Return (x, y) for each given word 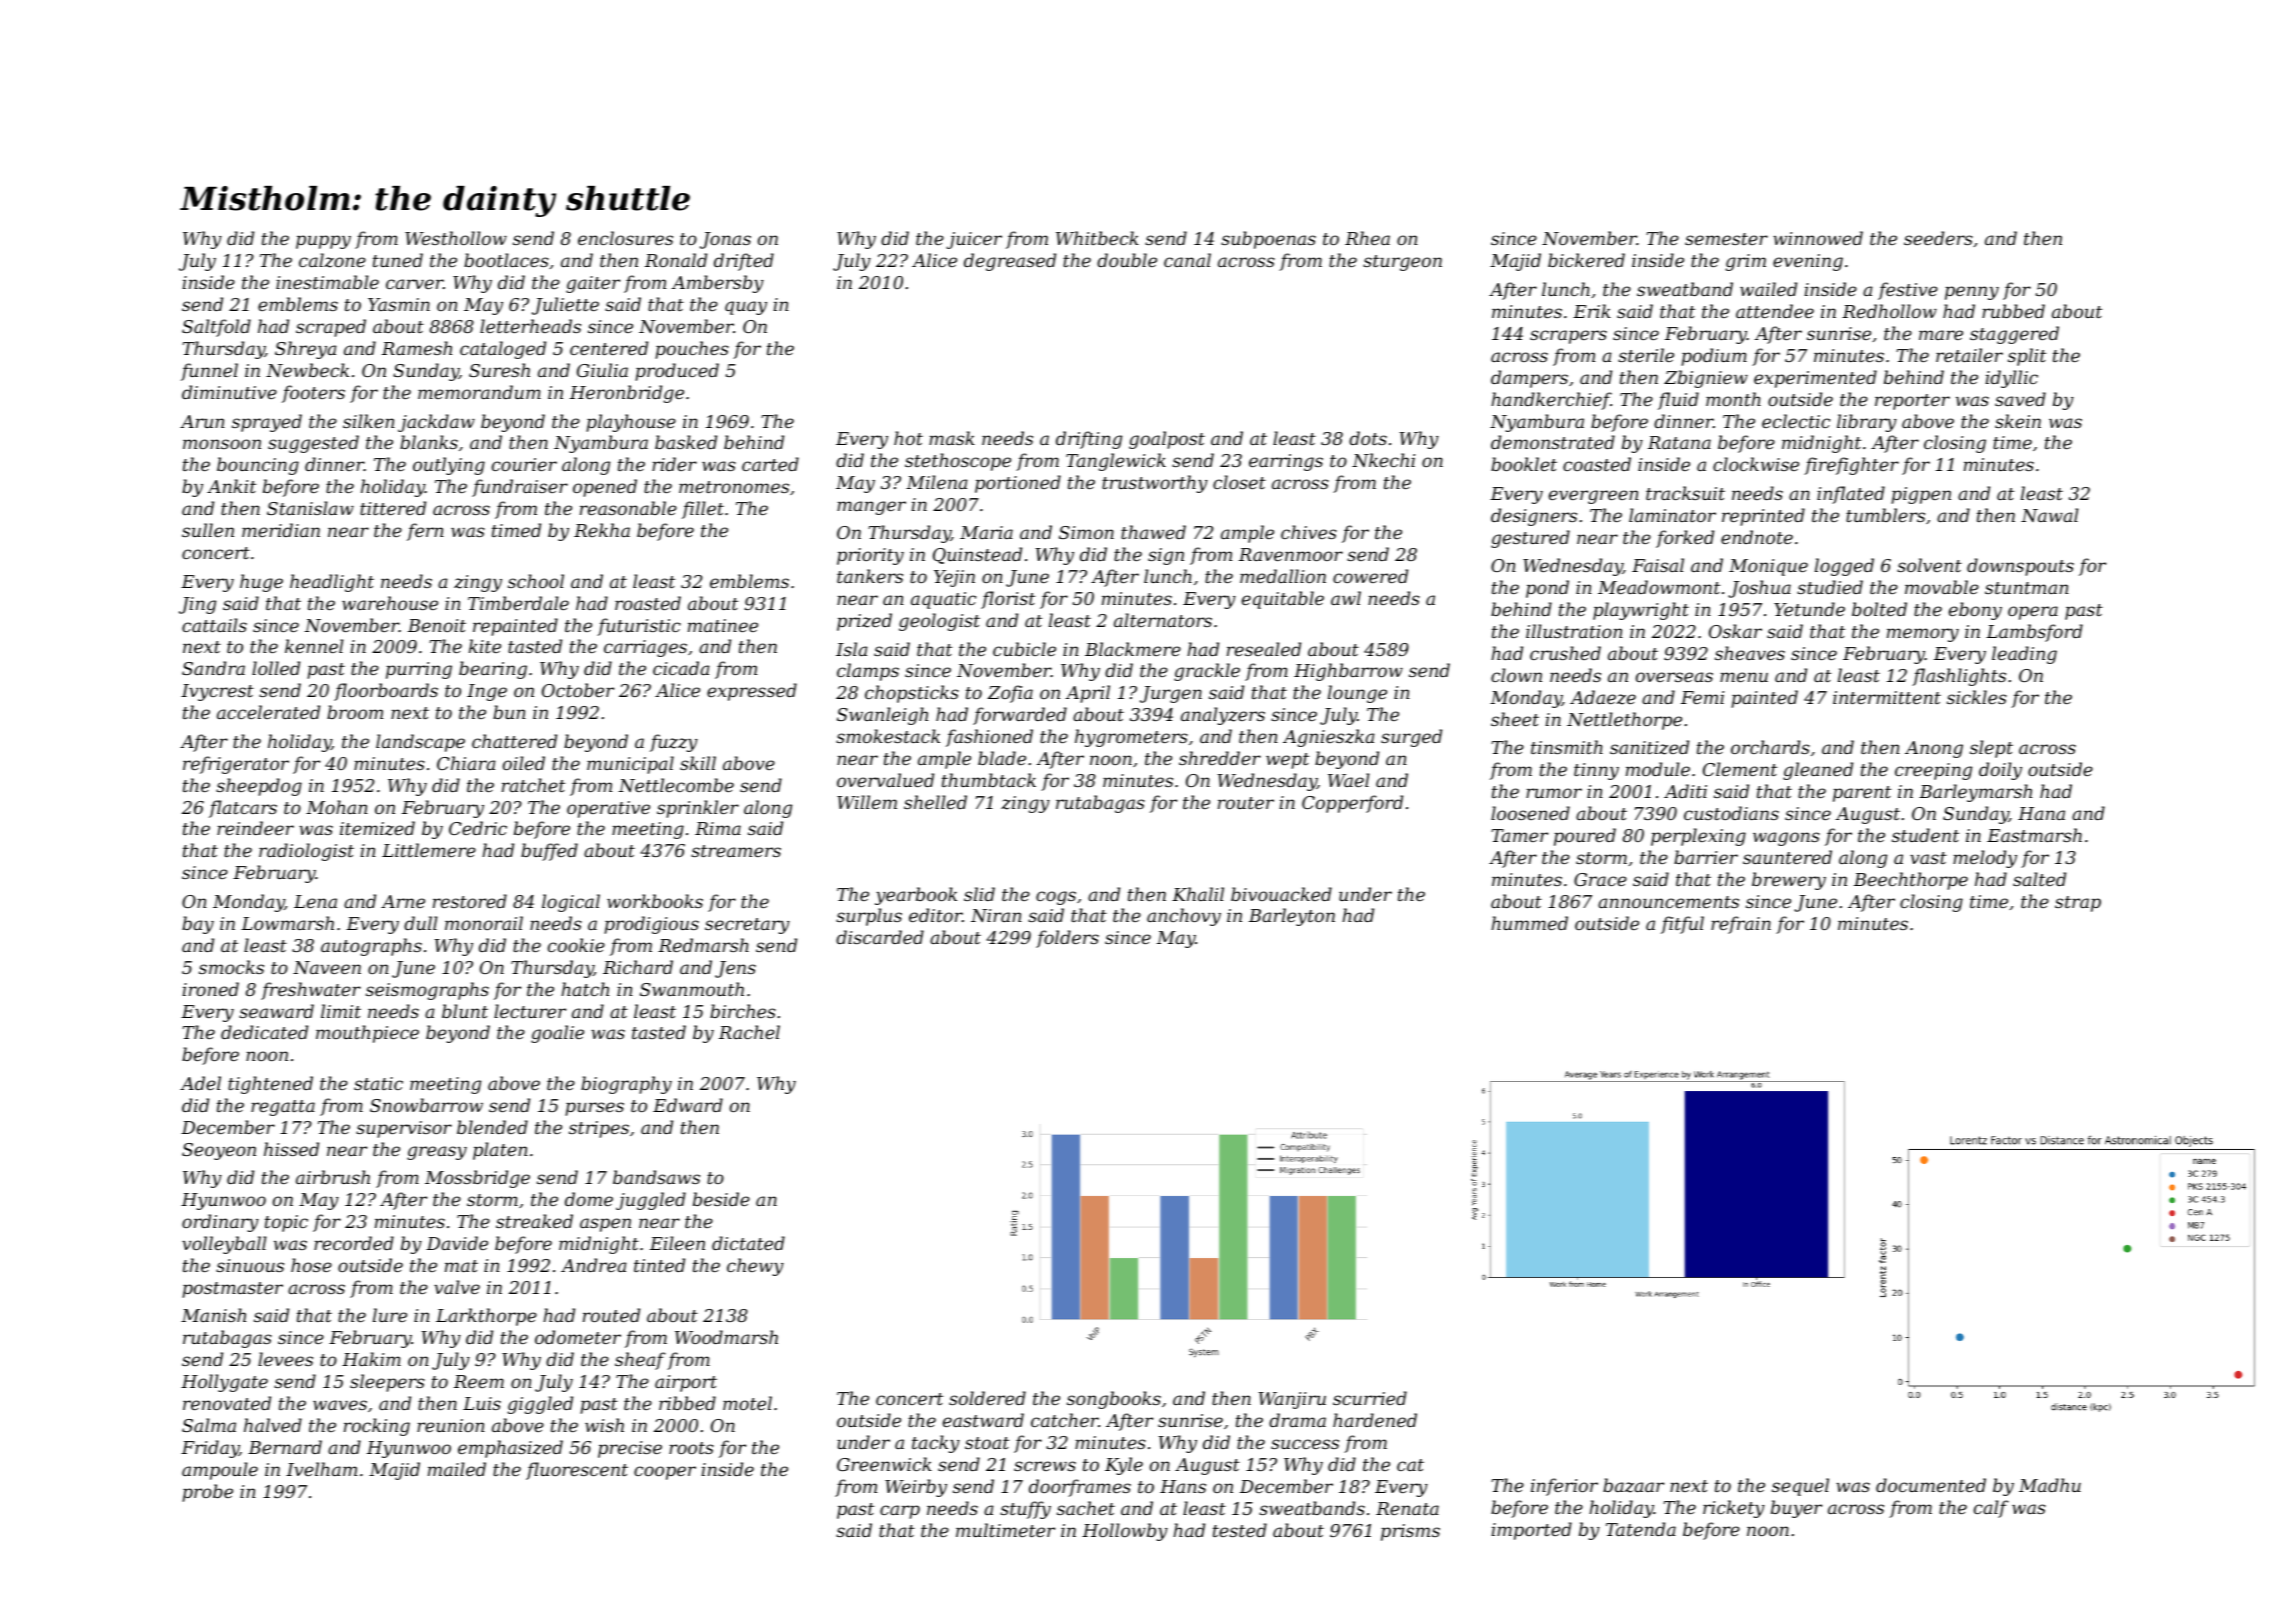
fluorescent (577, 1471)
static (378, 1083)
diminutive (229, 392)
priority (870, 556)
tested (1240, 1530)
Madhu (2050, 1485)
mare (1941, 335)
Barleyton (1292, 917)
